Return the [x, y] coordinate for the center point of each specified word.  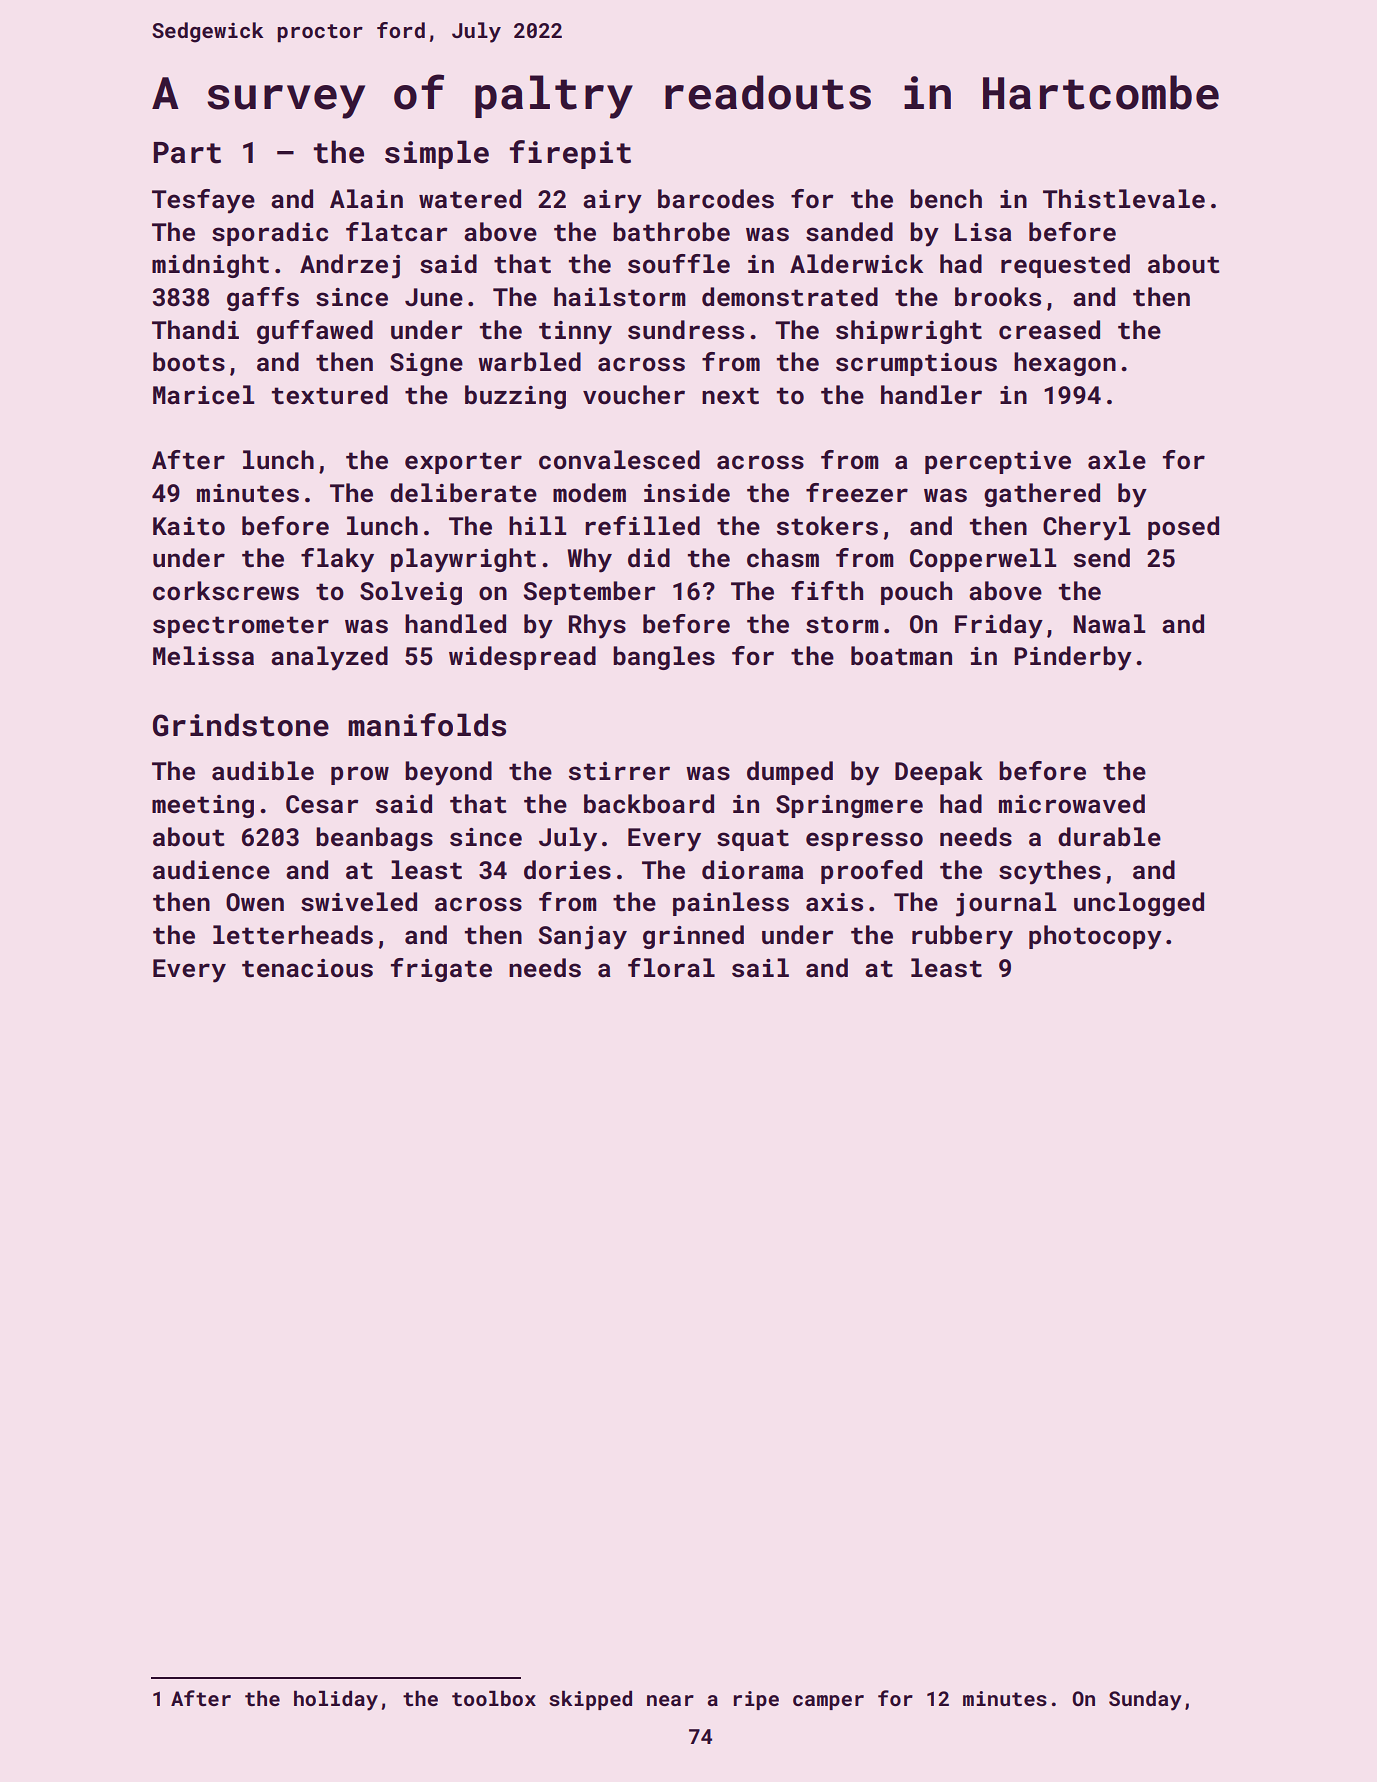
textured [330, 395]
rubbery [962, 937]
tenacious [307, 968]
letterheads [293, 935]
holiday [336, 1700]
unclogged [1139, 904]
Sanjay [583, 938]
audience [211, 870]
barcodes [716, 199]
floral [671, 967]
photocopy [1095, 937]
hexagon [1065, 364]
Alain [366, 198]
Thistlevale [1124, 199]
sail [760, 968]
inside [687, 493]
